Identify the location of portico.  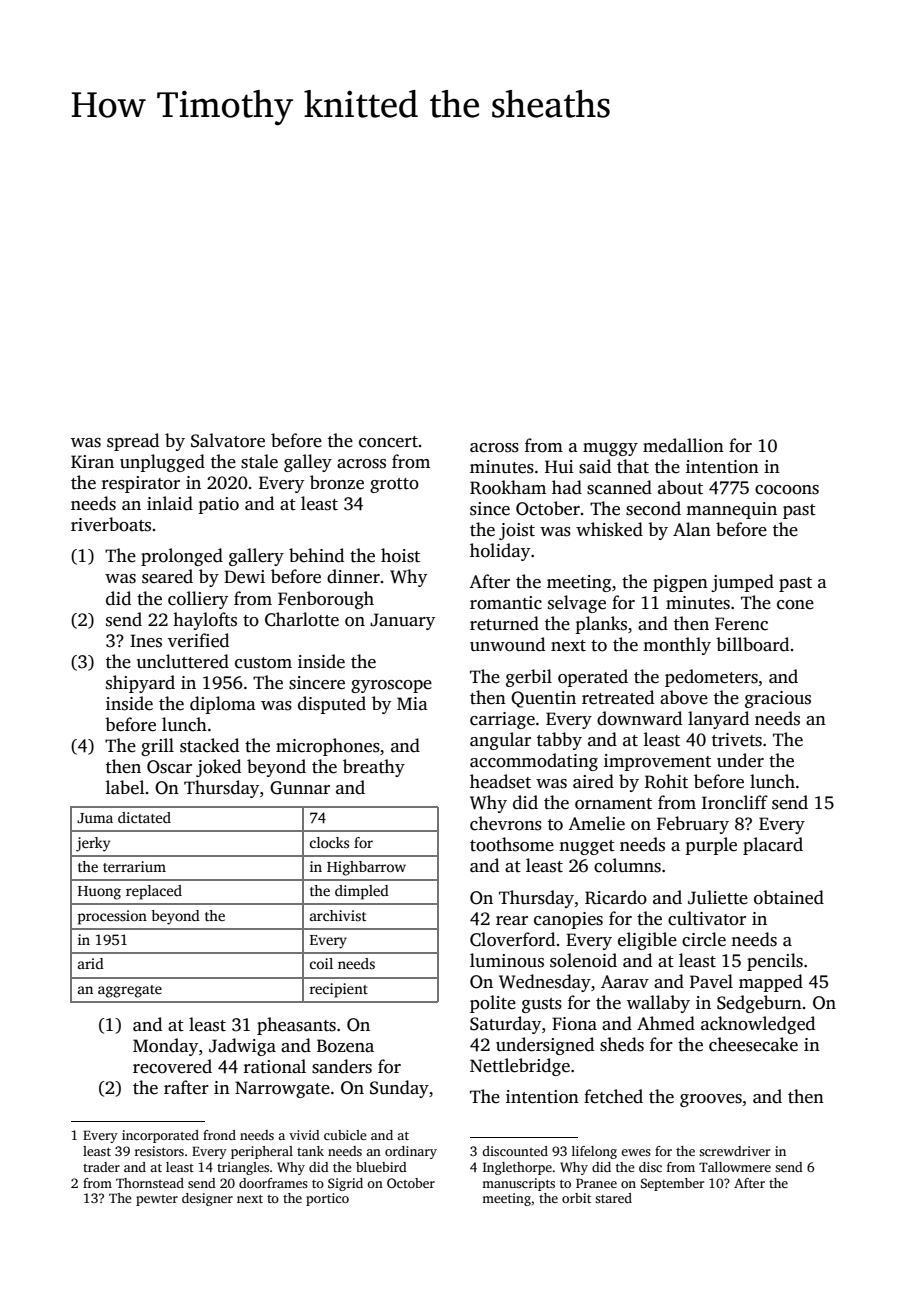
(327, 1199).
